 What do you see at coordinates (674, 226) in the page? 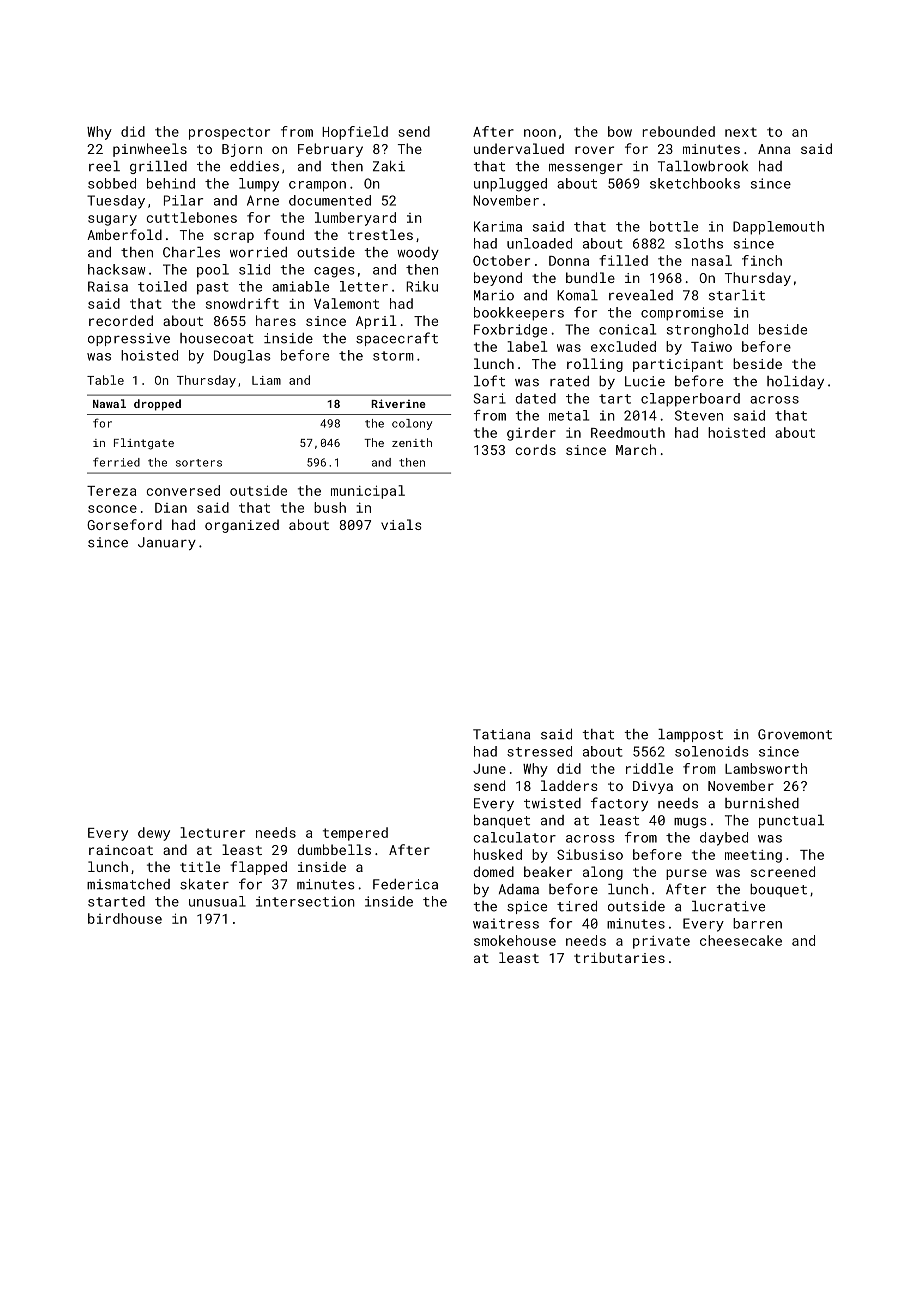
I see `bottle` at bounding box center [674, 226].
